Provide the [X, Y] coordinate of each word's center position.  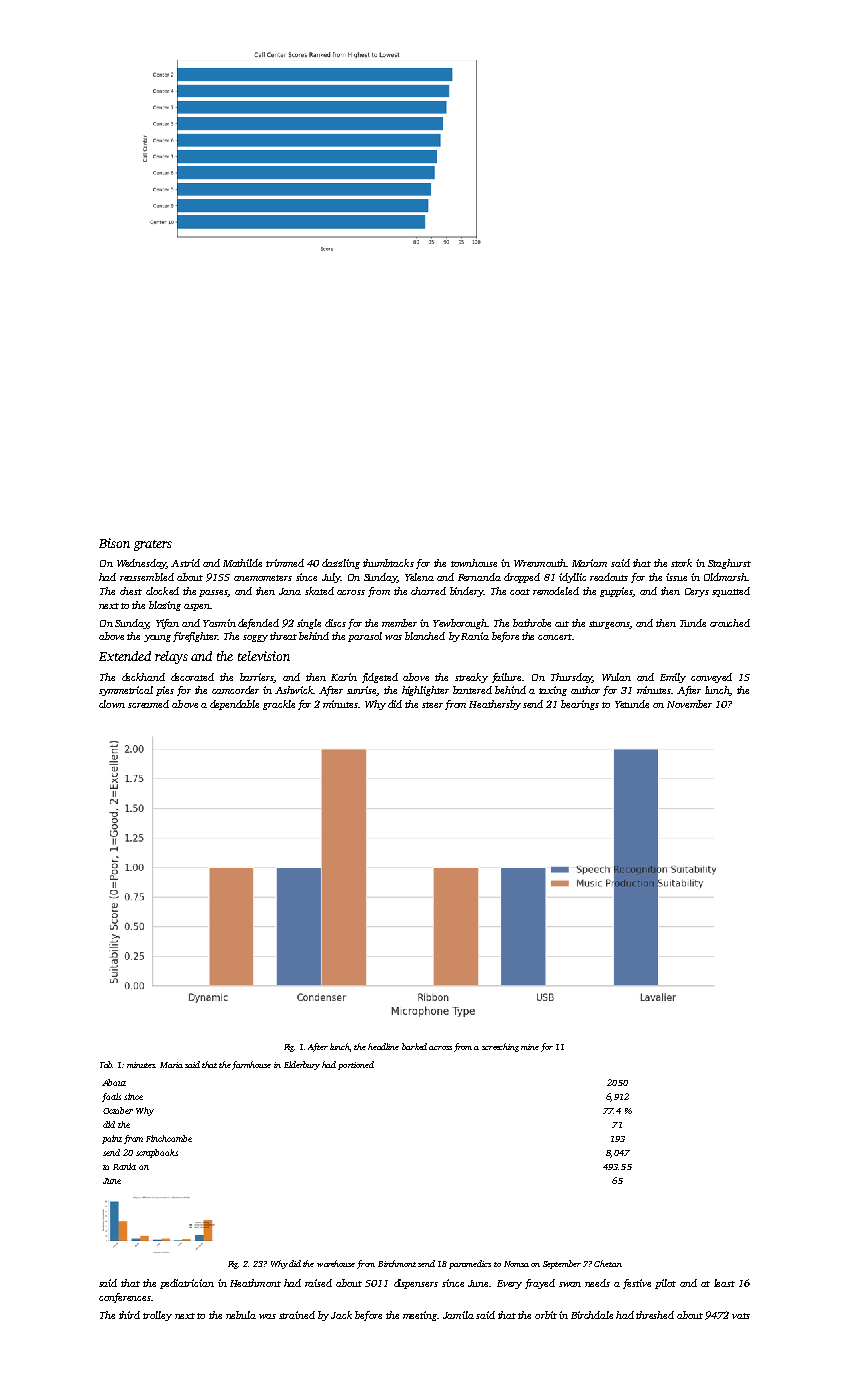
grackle [279, 705]
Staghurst [729, 564]
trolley [157, 1316]
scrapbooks [157, 1153]
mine [530, 1047]
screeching [500, 1047]
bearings [580, 705]
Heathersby [495, 705]
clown [112, 704]
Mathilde [242, 563]
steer [432, 705]
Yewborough [460, 624]
